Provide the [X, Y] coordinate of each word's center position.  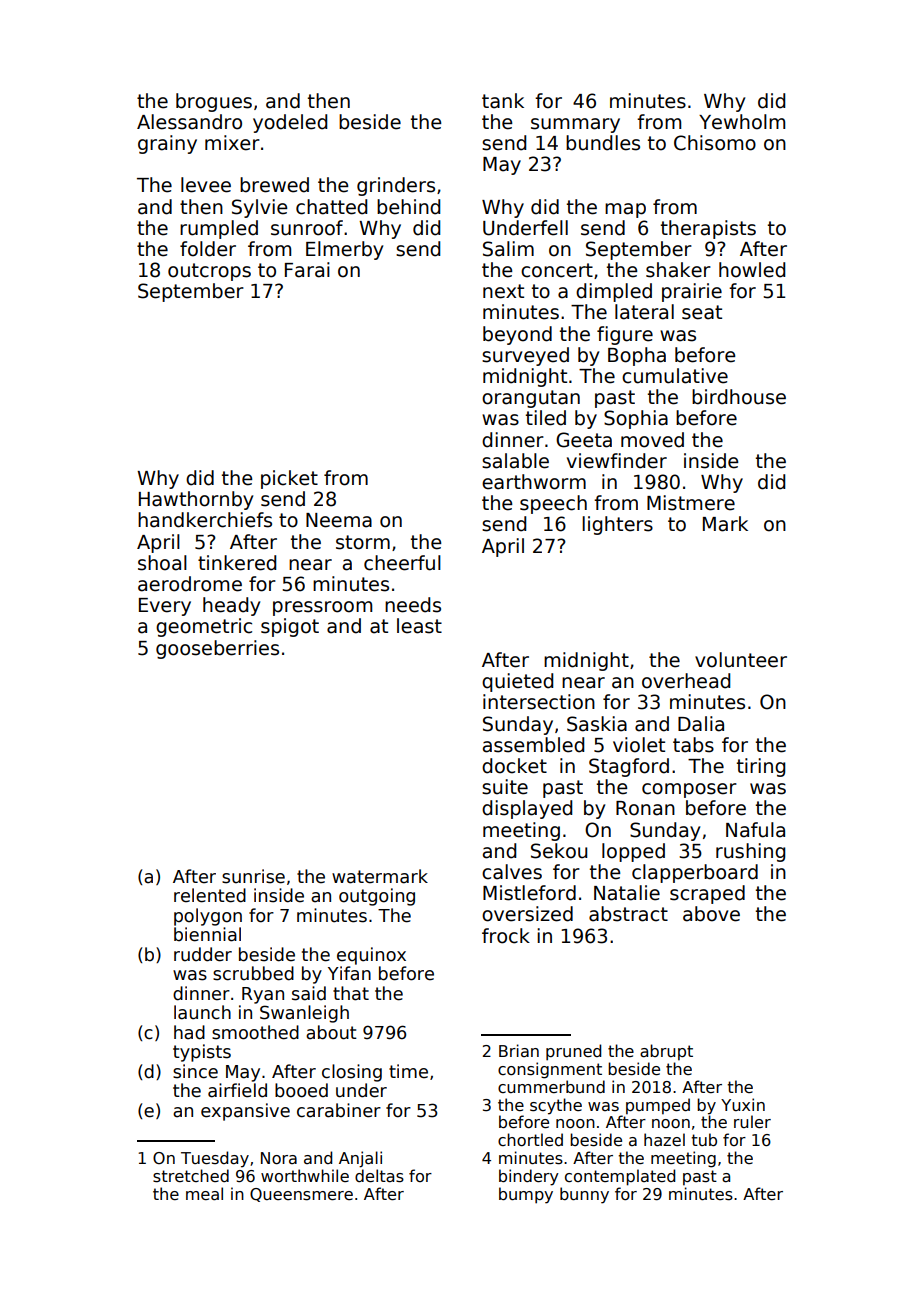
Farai [307, 270]
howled [752, 270]
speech [553, 504]
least [419, 626]
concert [557, 270]
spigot [290, 627]
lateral [644, 312]
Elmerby [344, 250]
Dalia [701, 724]
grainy [167, 144]
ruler [752, 1121]
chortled [530, 1140]
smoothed [255, 1032]
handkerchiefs [205, 520]
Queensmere [301, 1195]
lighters [617, 525]
